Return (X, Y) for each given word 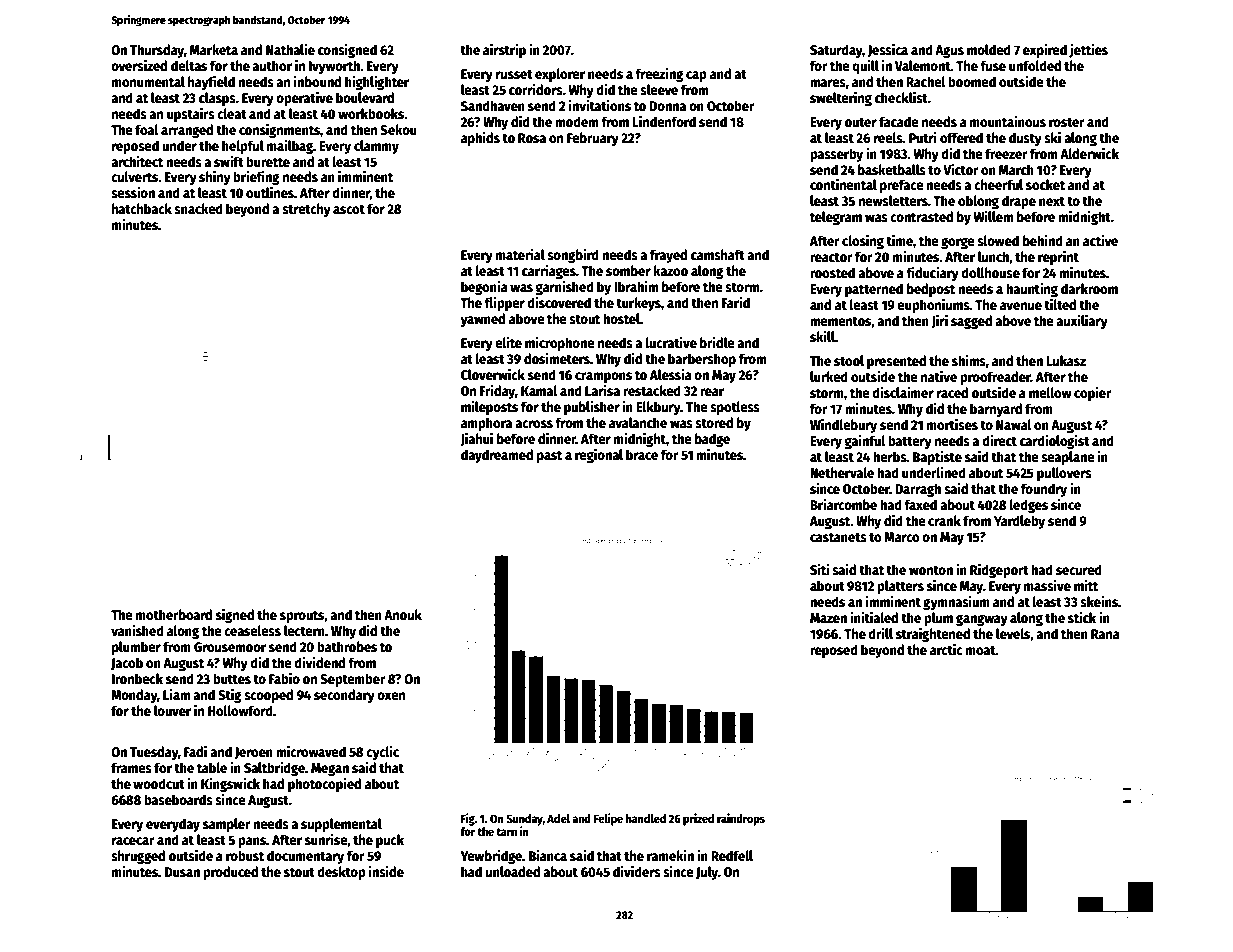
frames (131, 767)
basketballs (892, 169)
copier (1092, 393)
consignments (279, 130)
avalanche (638, 422)
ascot (349, 209)
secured (1079, 569)
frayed (668, 256)
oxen (391, 696)
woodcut (159, 783)
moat (981, 650)
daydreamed (497, 456)
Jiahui (476, 439)
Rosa (532, 138)
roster (1066, 122)
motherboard (174, 614)
